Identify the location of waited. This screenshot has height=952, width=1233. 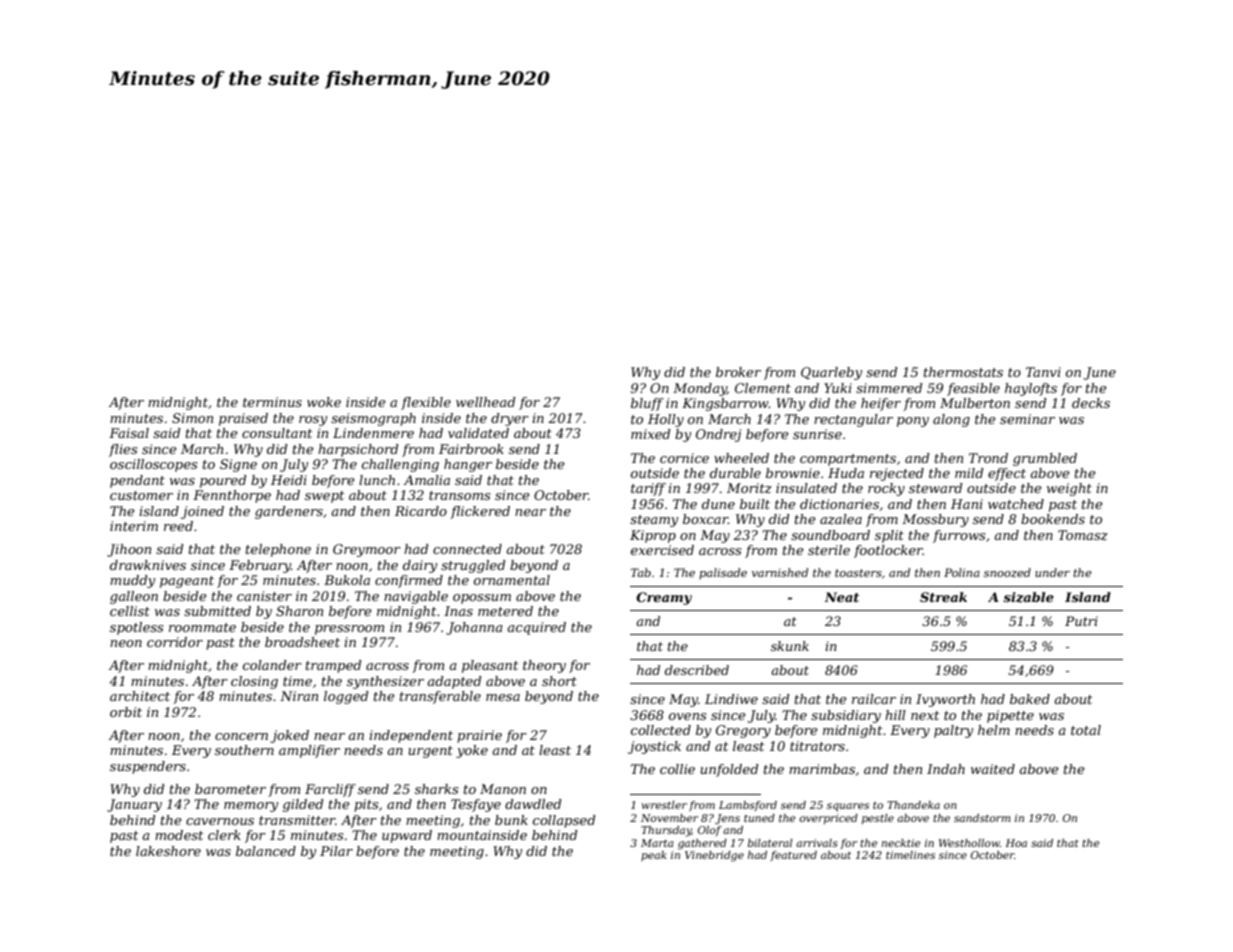
(993, 769).
